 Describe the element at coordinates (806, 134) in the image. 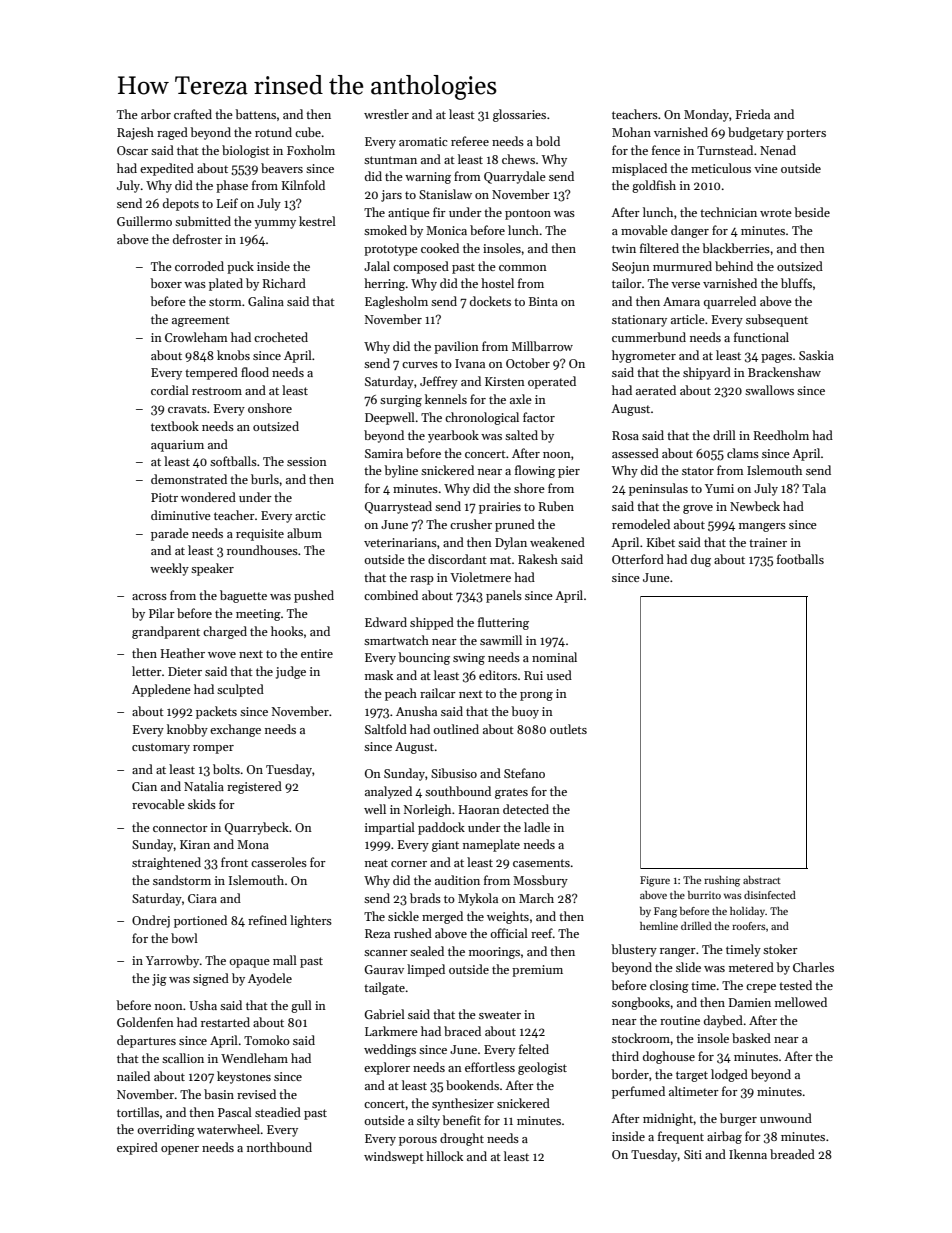

I see `porters` at that location.
